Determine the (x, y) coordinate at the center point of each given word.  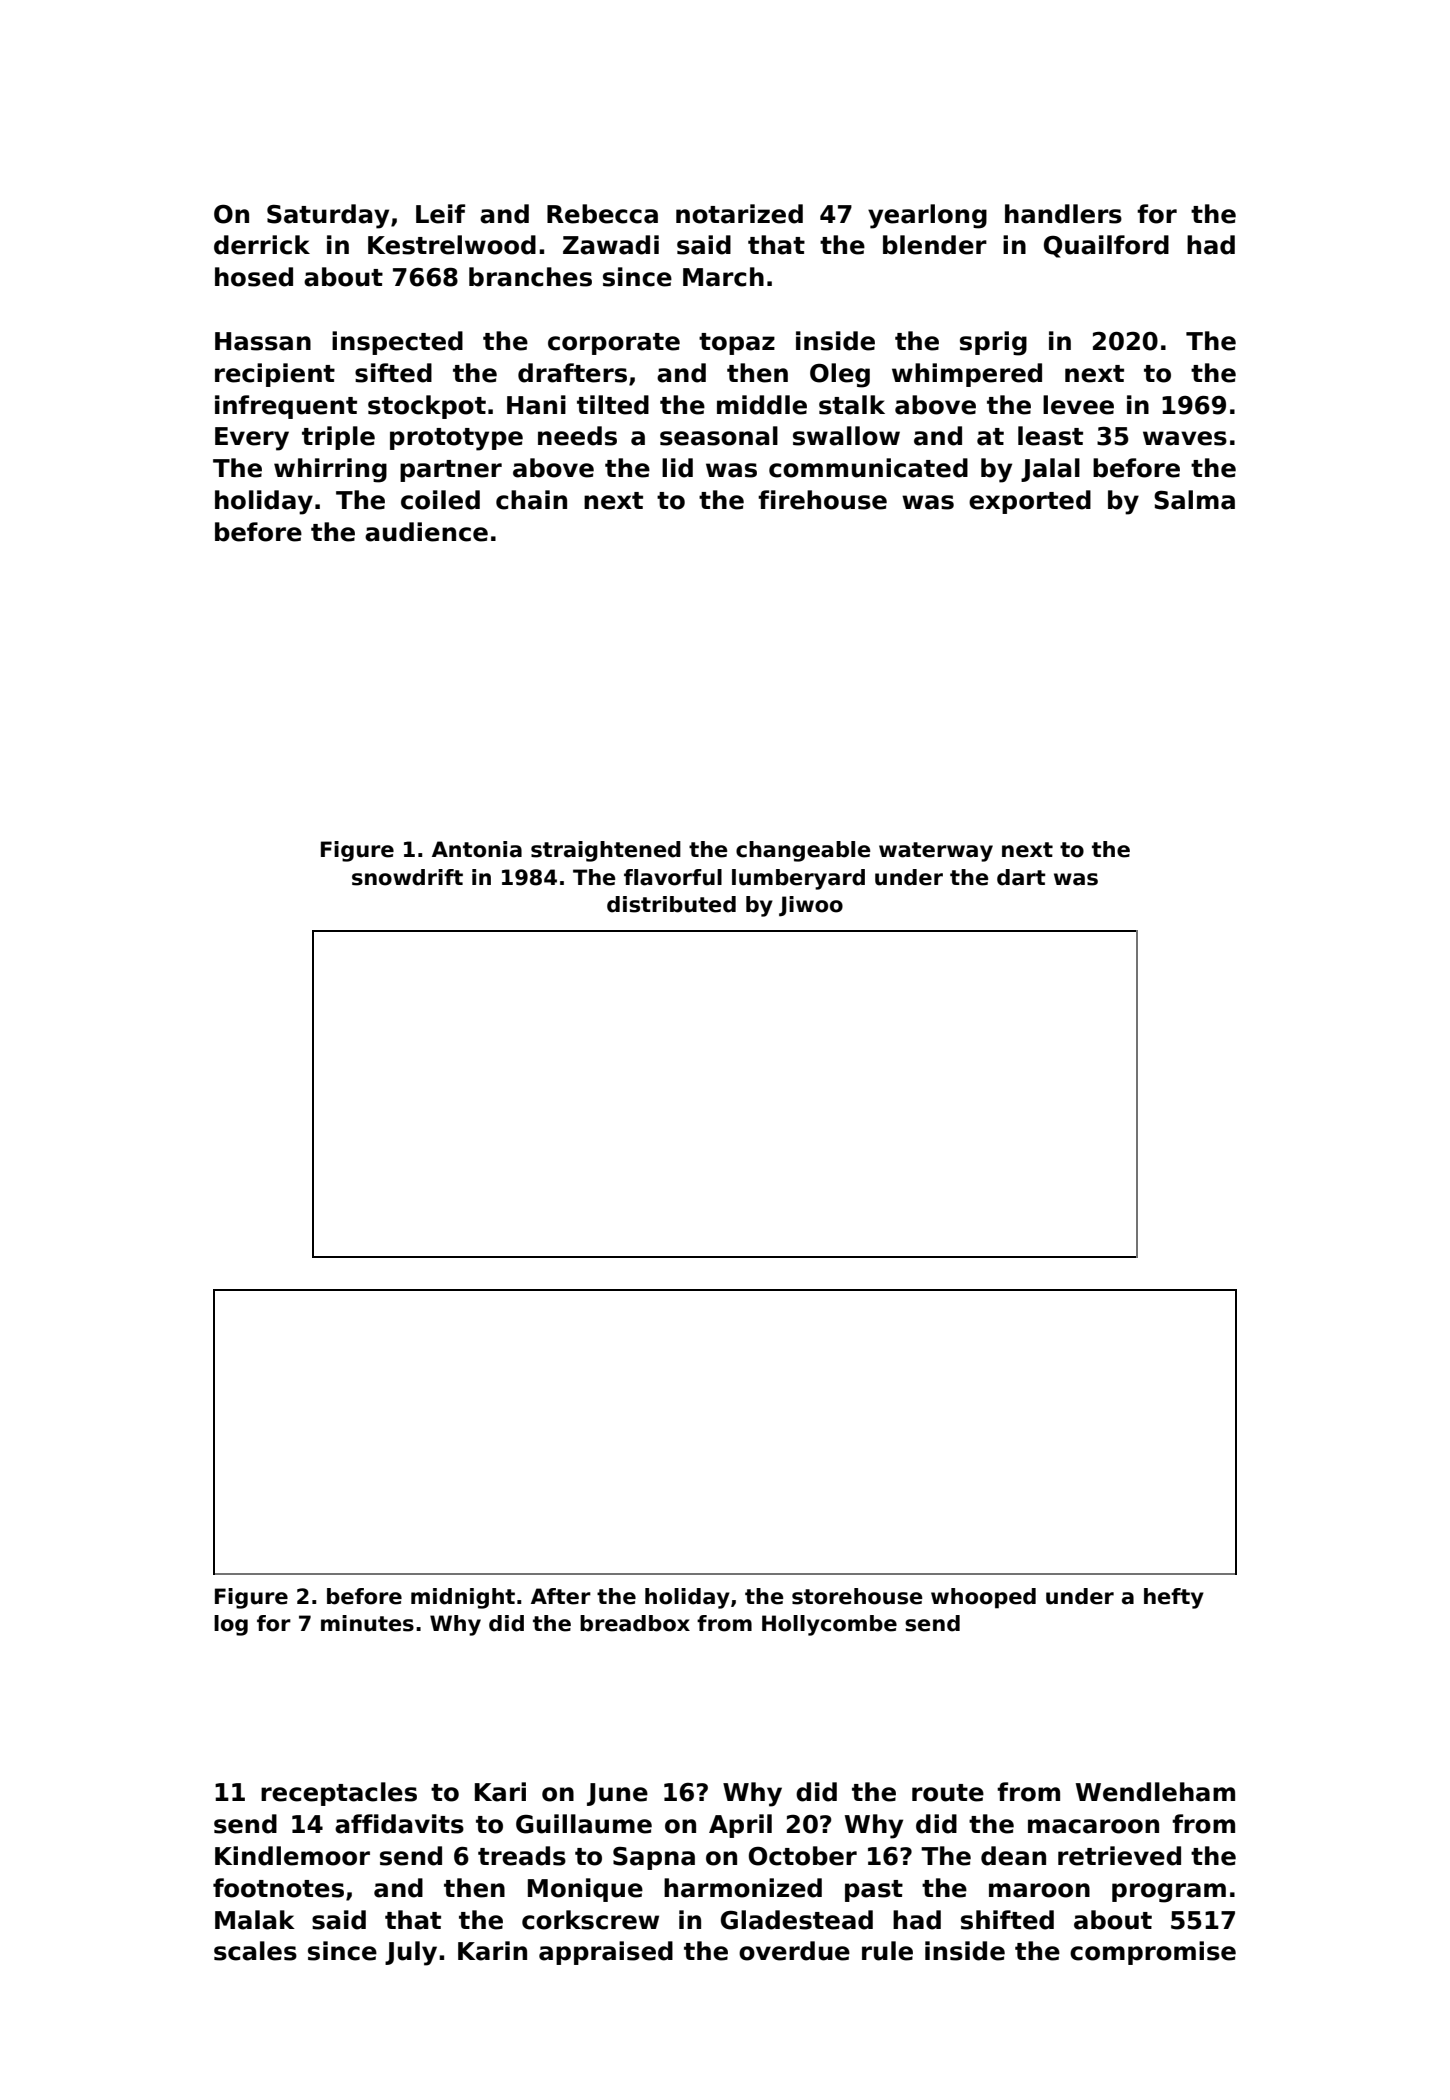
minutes (367, 1623)
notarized (739, 214)
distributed (671, 904)
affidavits (399, 1824)
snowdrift (407, 877)
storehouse (857, 1596)
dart (1021, 877)
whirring (330, 470)
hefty (1174, 1598)
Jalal (1050, 470)
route (948, 1793)
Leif (440, 214)
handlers (1063, 214)
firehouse (822, 500)
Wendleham (1155, 1792)
